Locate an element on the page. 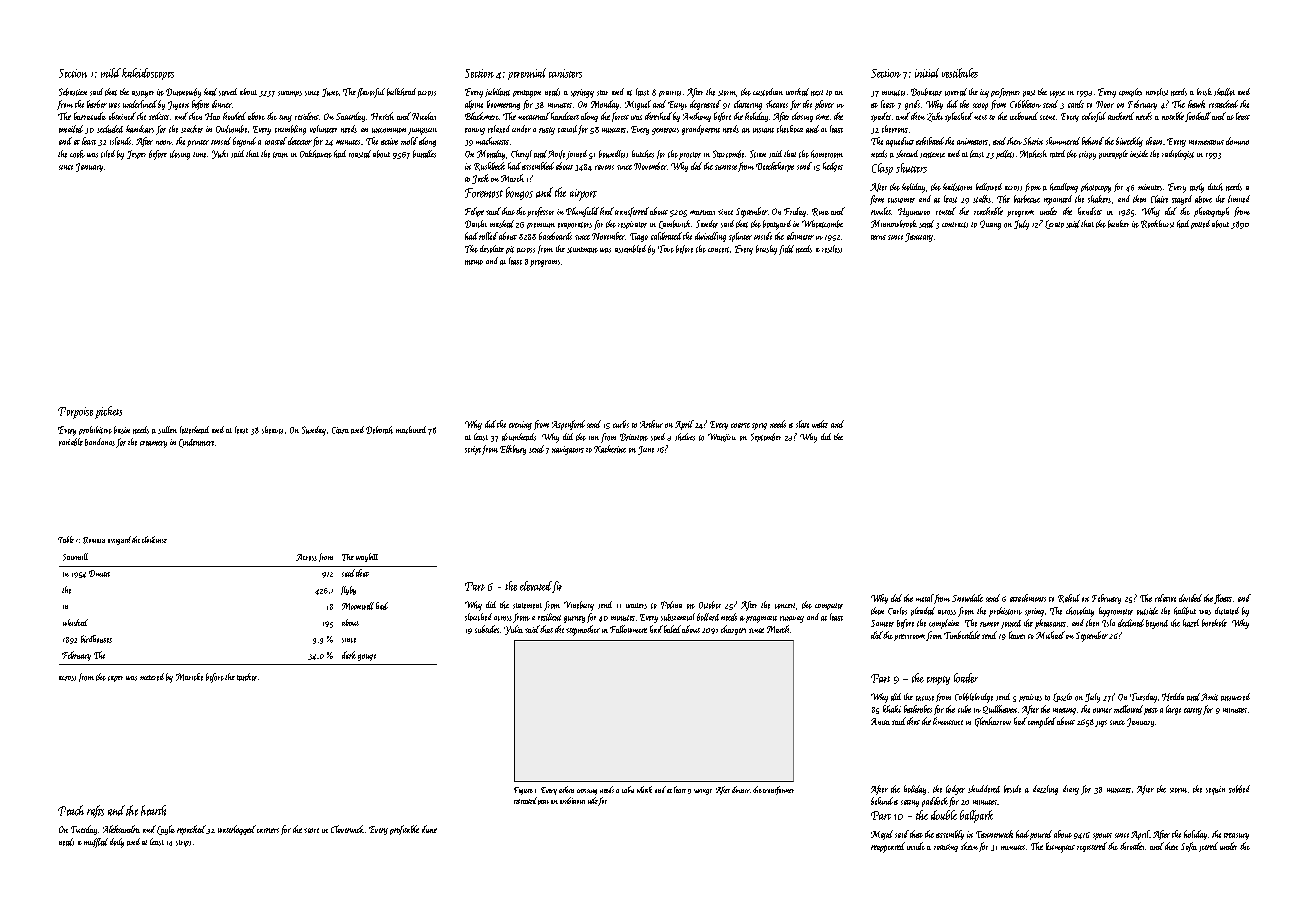 This image has height=924, width=1308. double is located at coordinates (944, 815).
